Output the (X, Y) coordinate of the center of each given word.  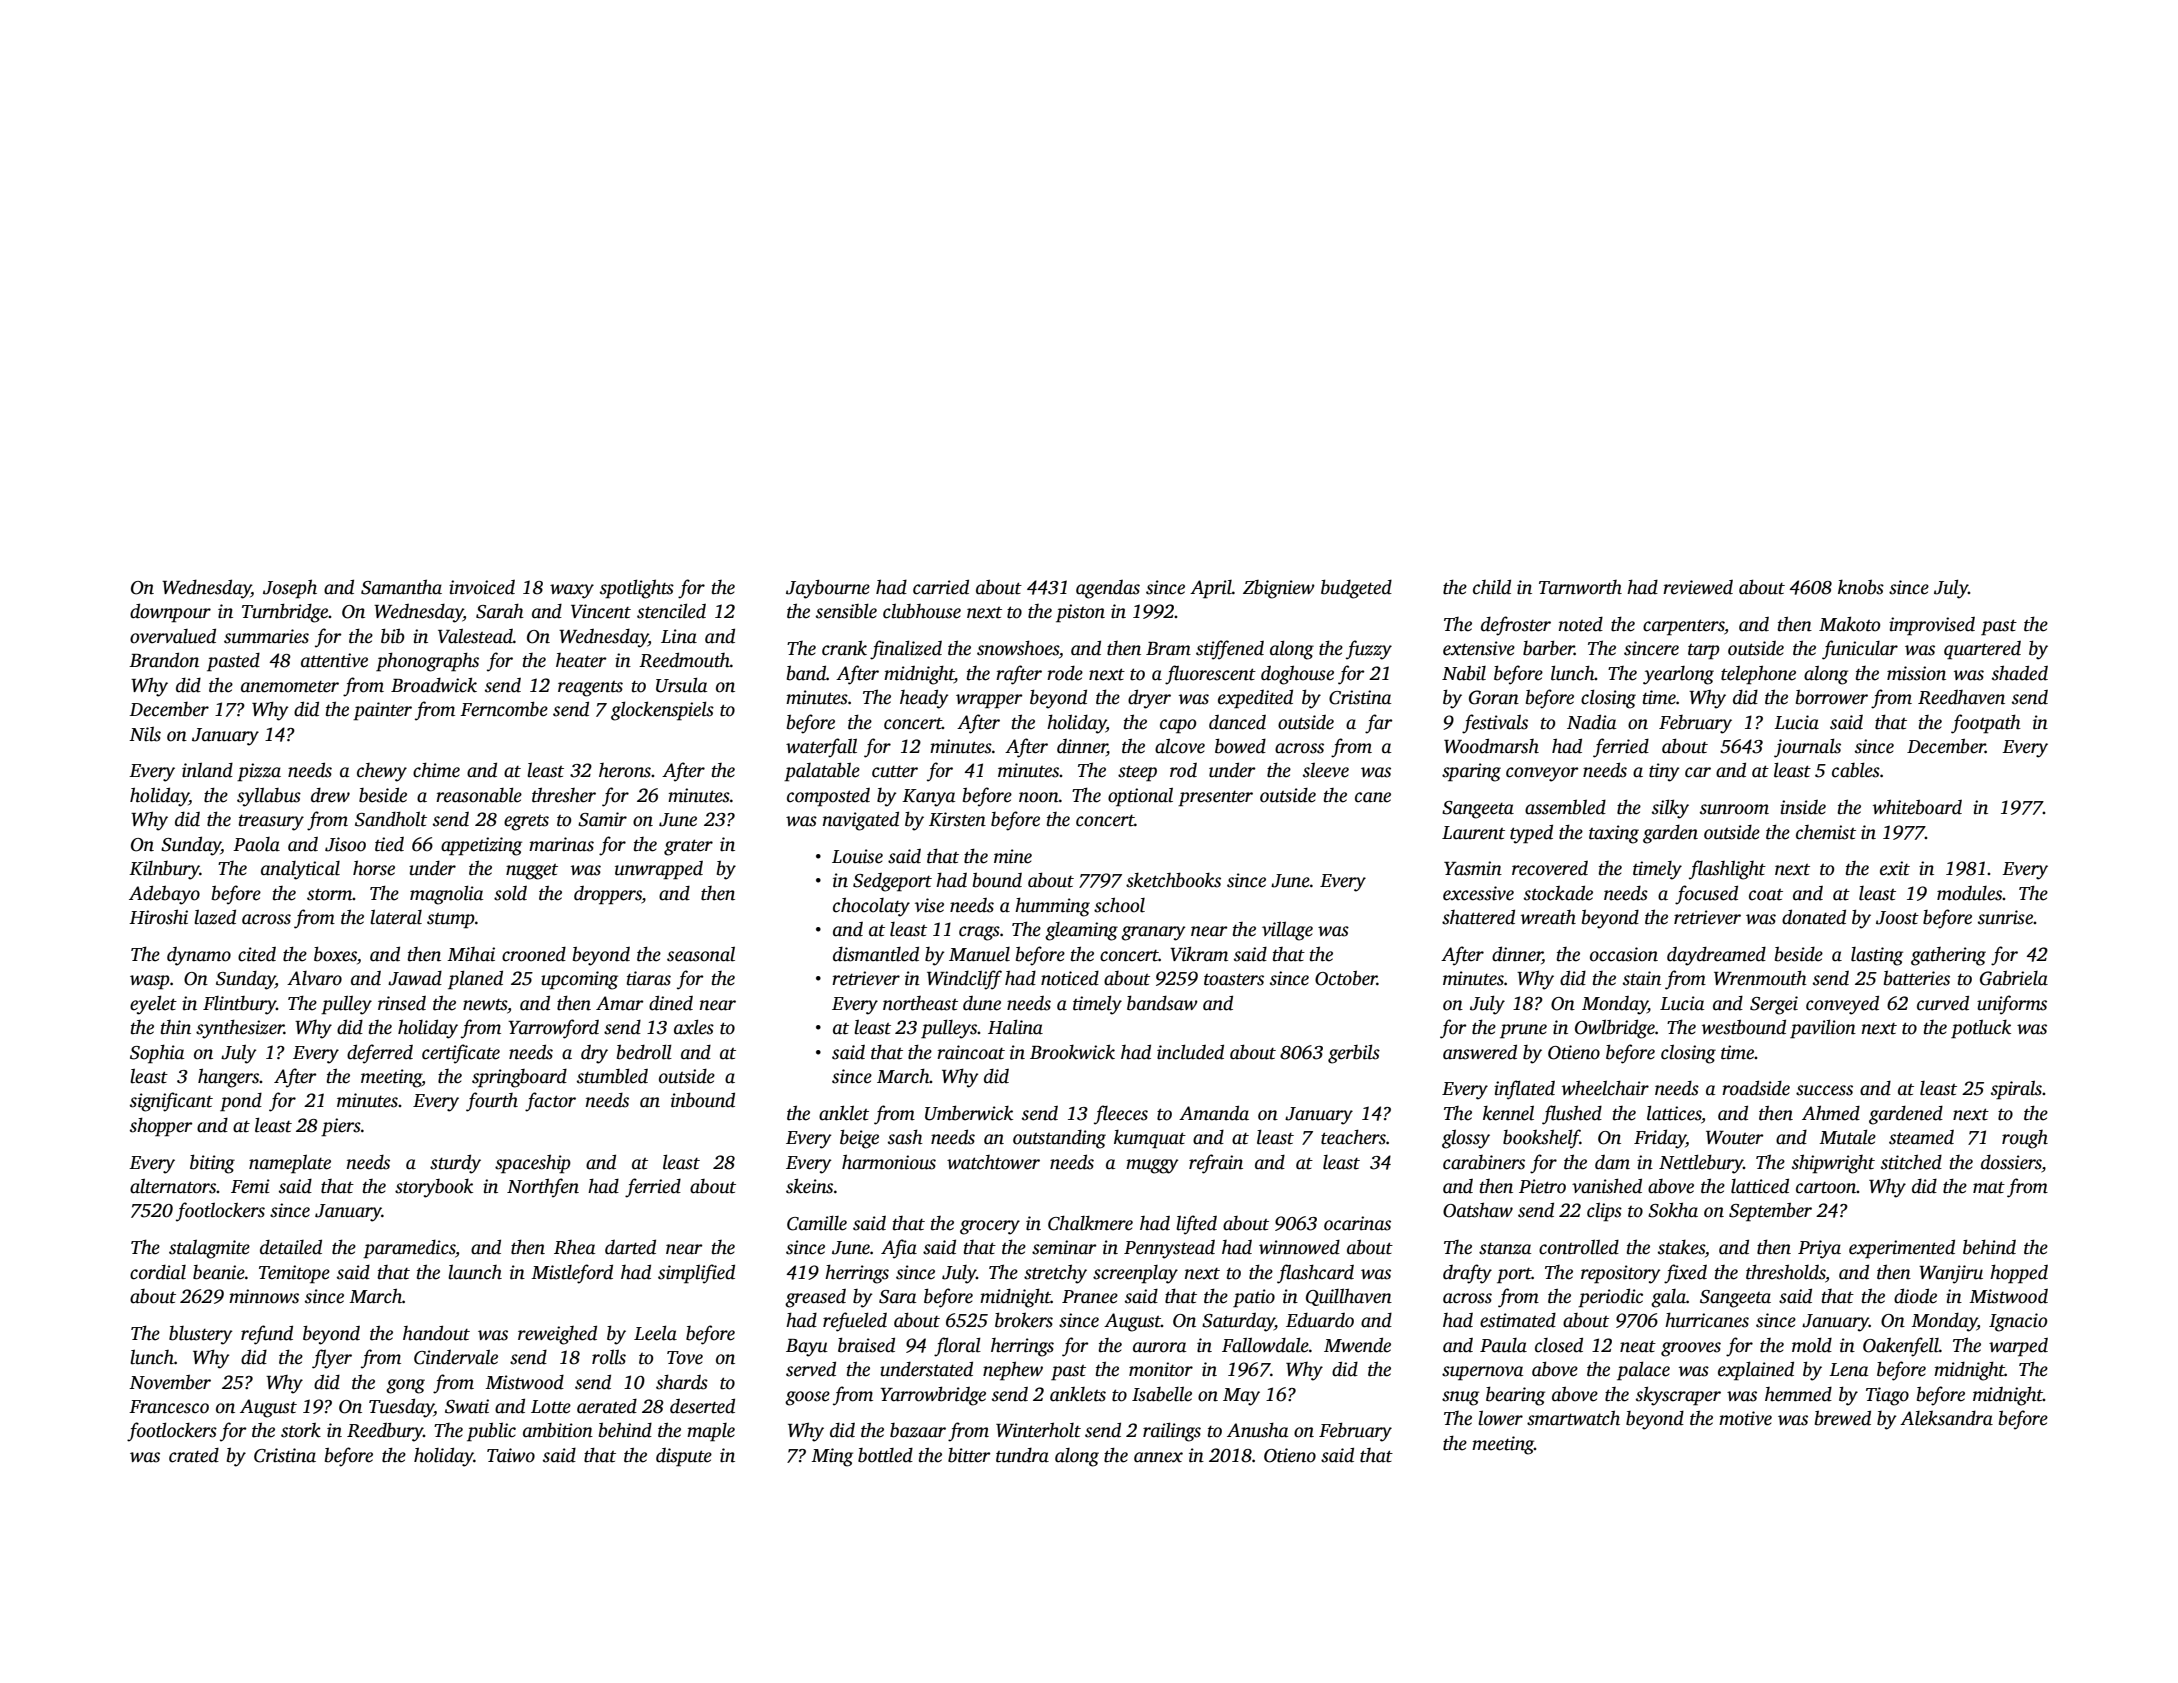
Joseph (290, 589)
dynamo (199, 956)
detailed (291, 1247)
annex (1158, 1457)
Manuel (979, 954)
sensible (846, 611)
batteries (1917, 978)
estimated (1518, 1320)
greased (815, 1298)
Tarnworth (1580, 587)
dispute (684, 1457)
